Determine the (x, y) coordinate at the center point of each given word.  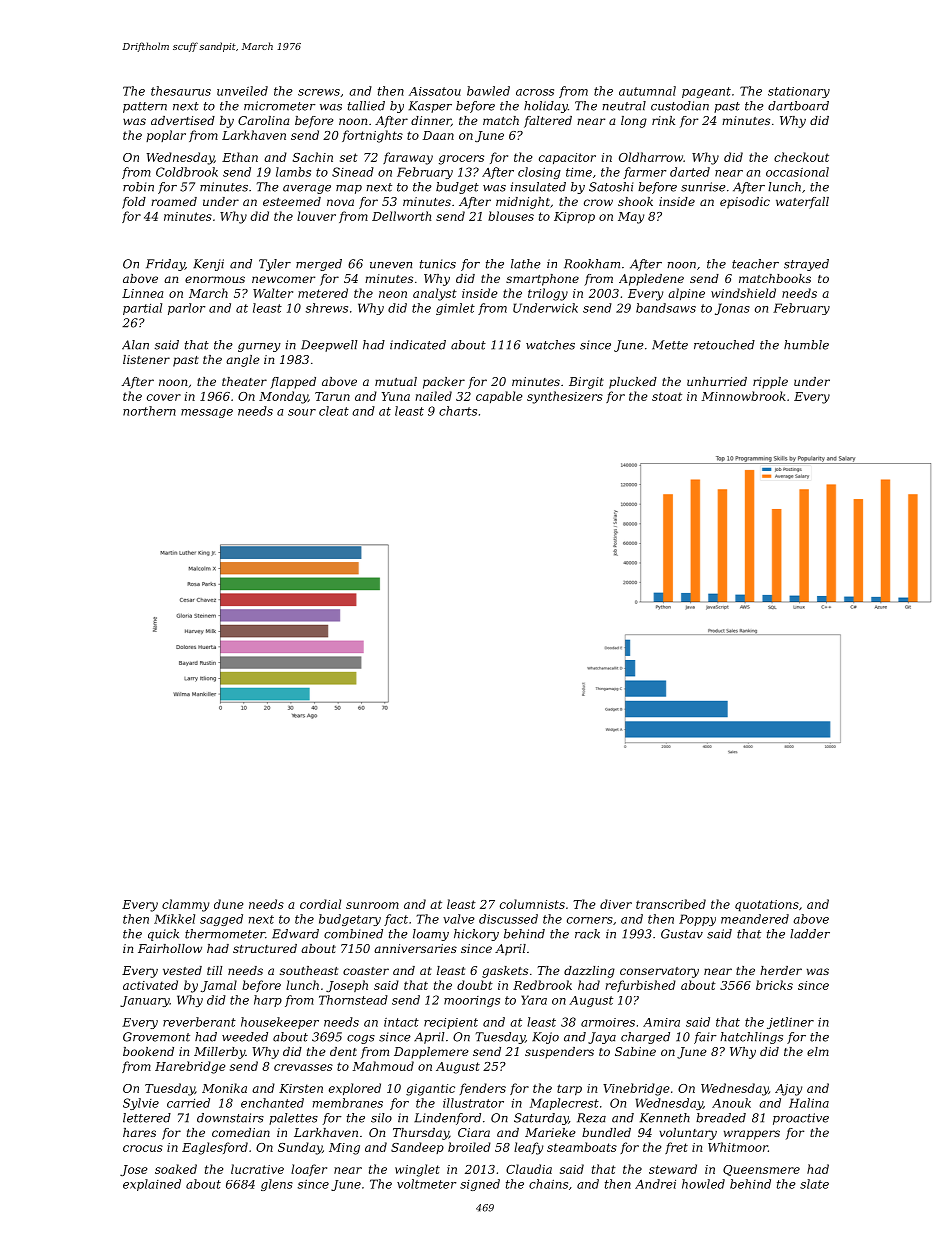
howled (703, 1184)
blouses (511, 216)
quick (163, 935)
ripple (770, 383)
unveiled (242, 91)
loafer (309, 1170)
